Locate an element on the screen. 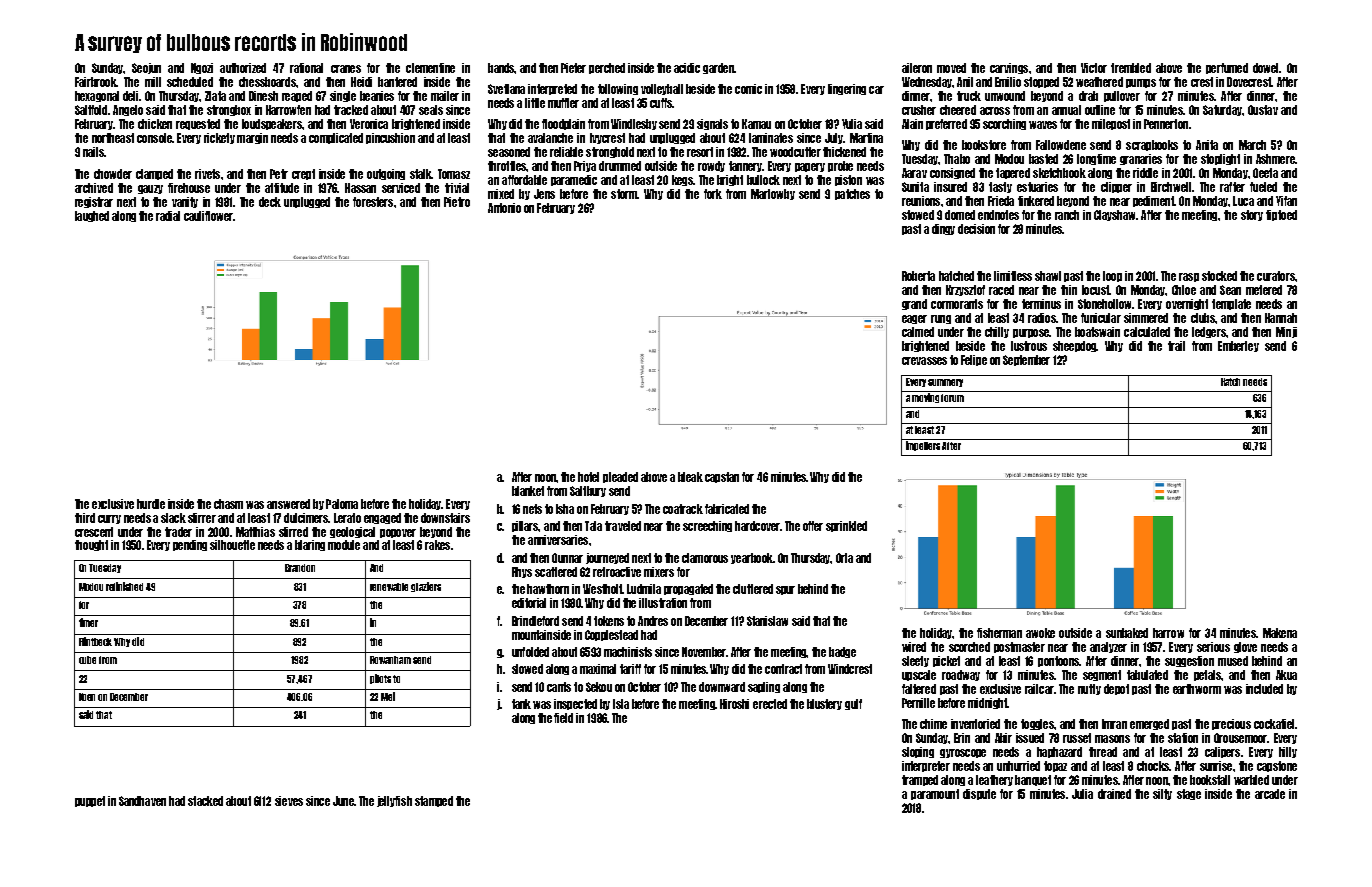 The width and height of the screenshot is (1372, 887). authorized is located at coordinates (243, 68).
